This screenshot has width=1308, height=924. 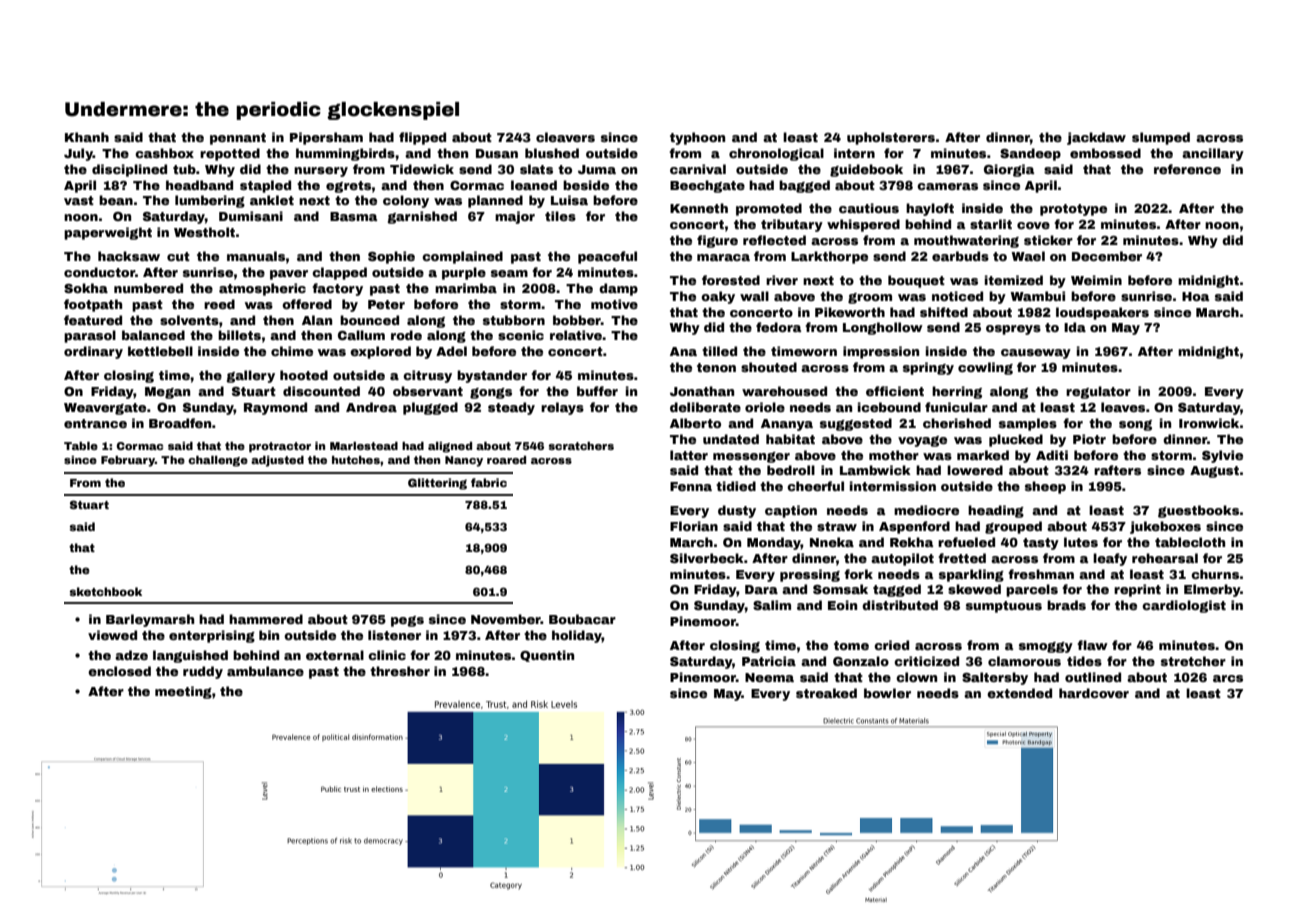 I want to click on peaceful, so click(x=607, y=257).
